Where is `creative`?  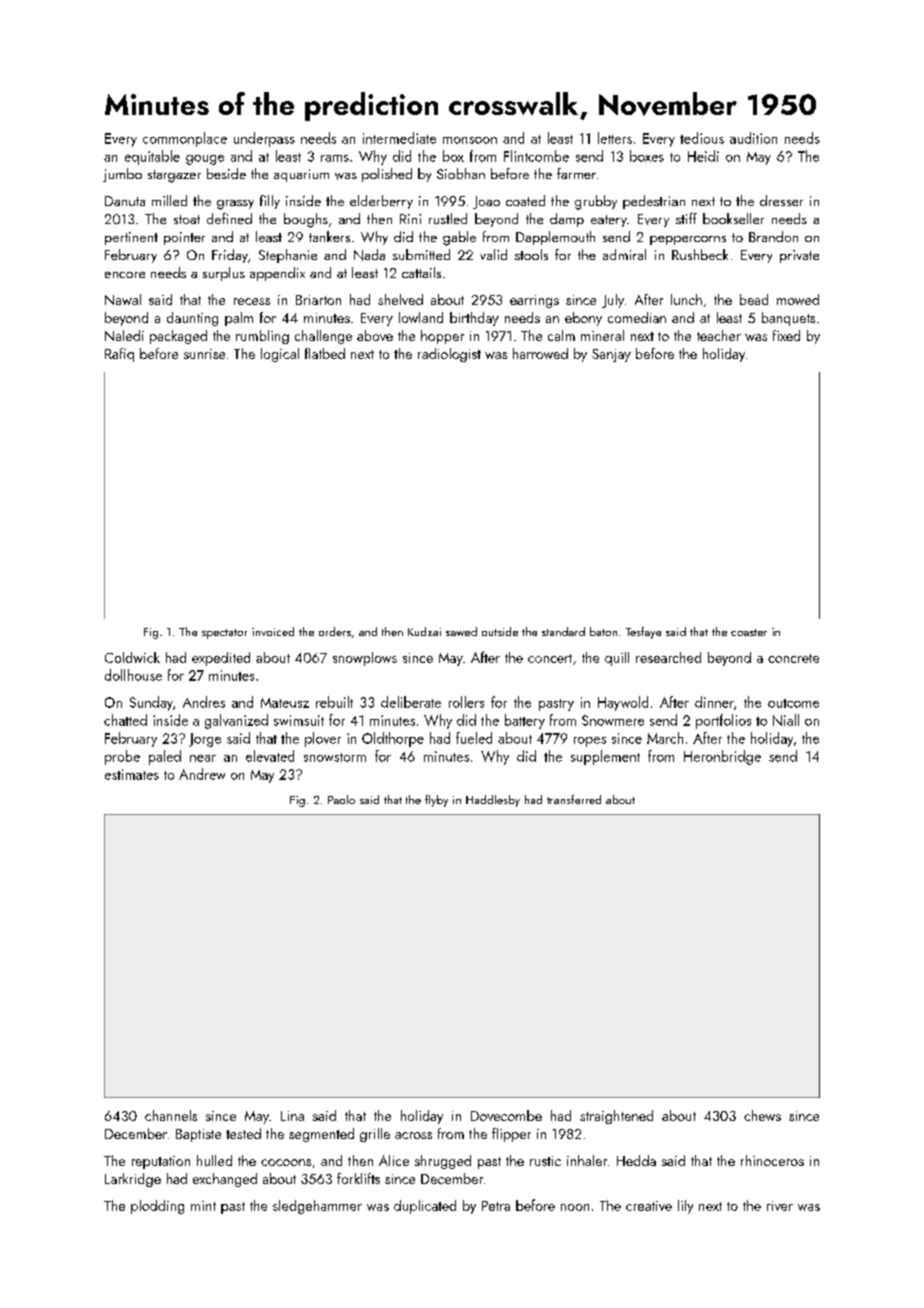
creative is located at coordinates (649, 1206).
